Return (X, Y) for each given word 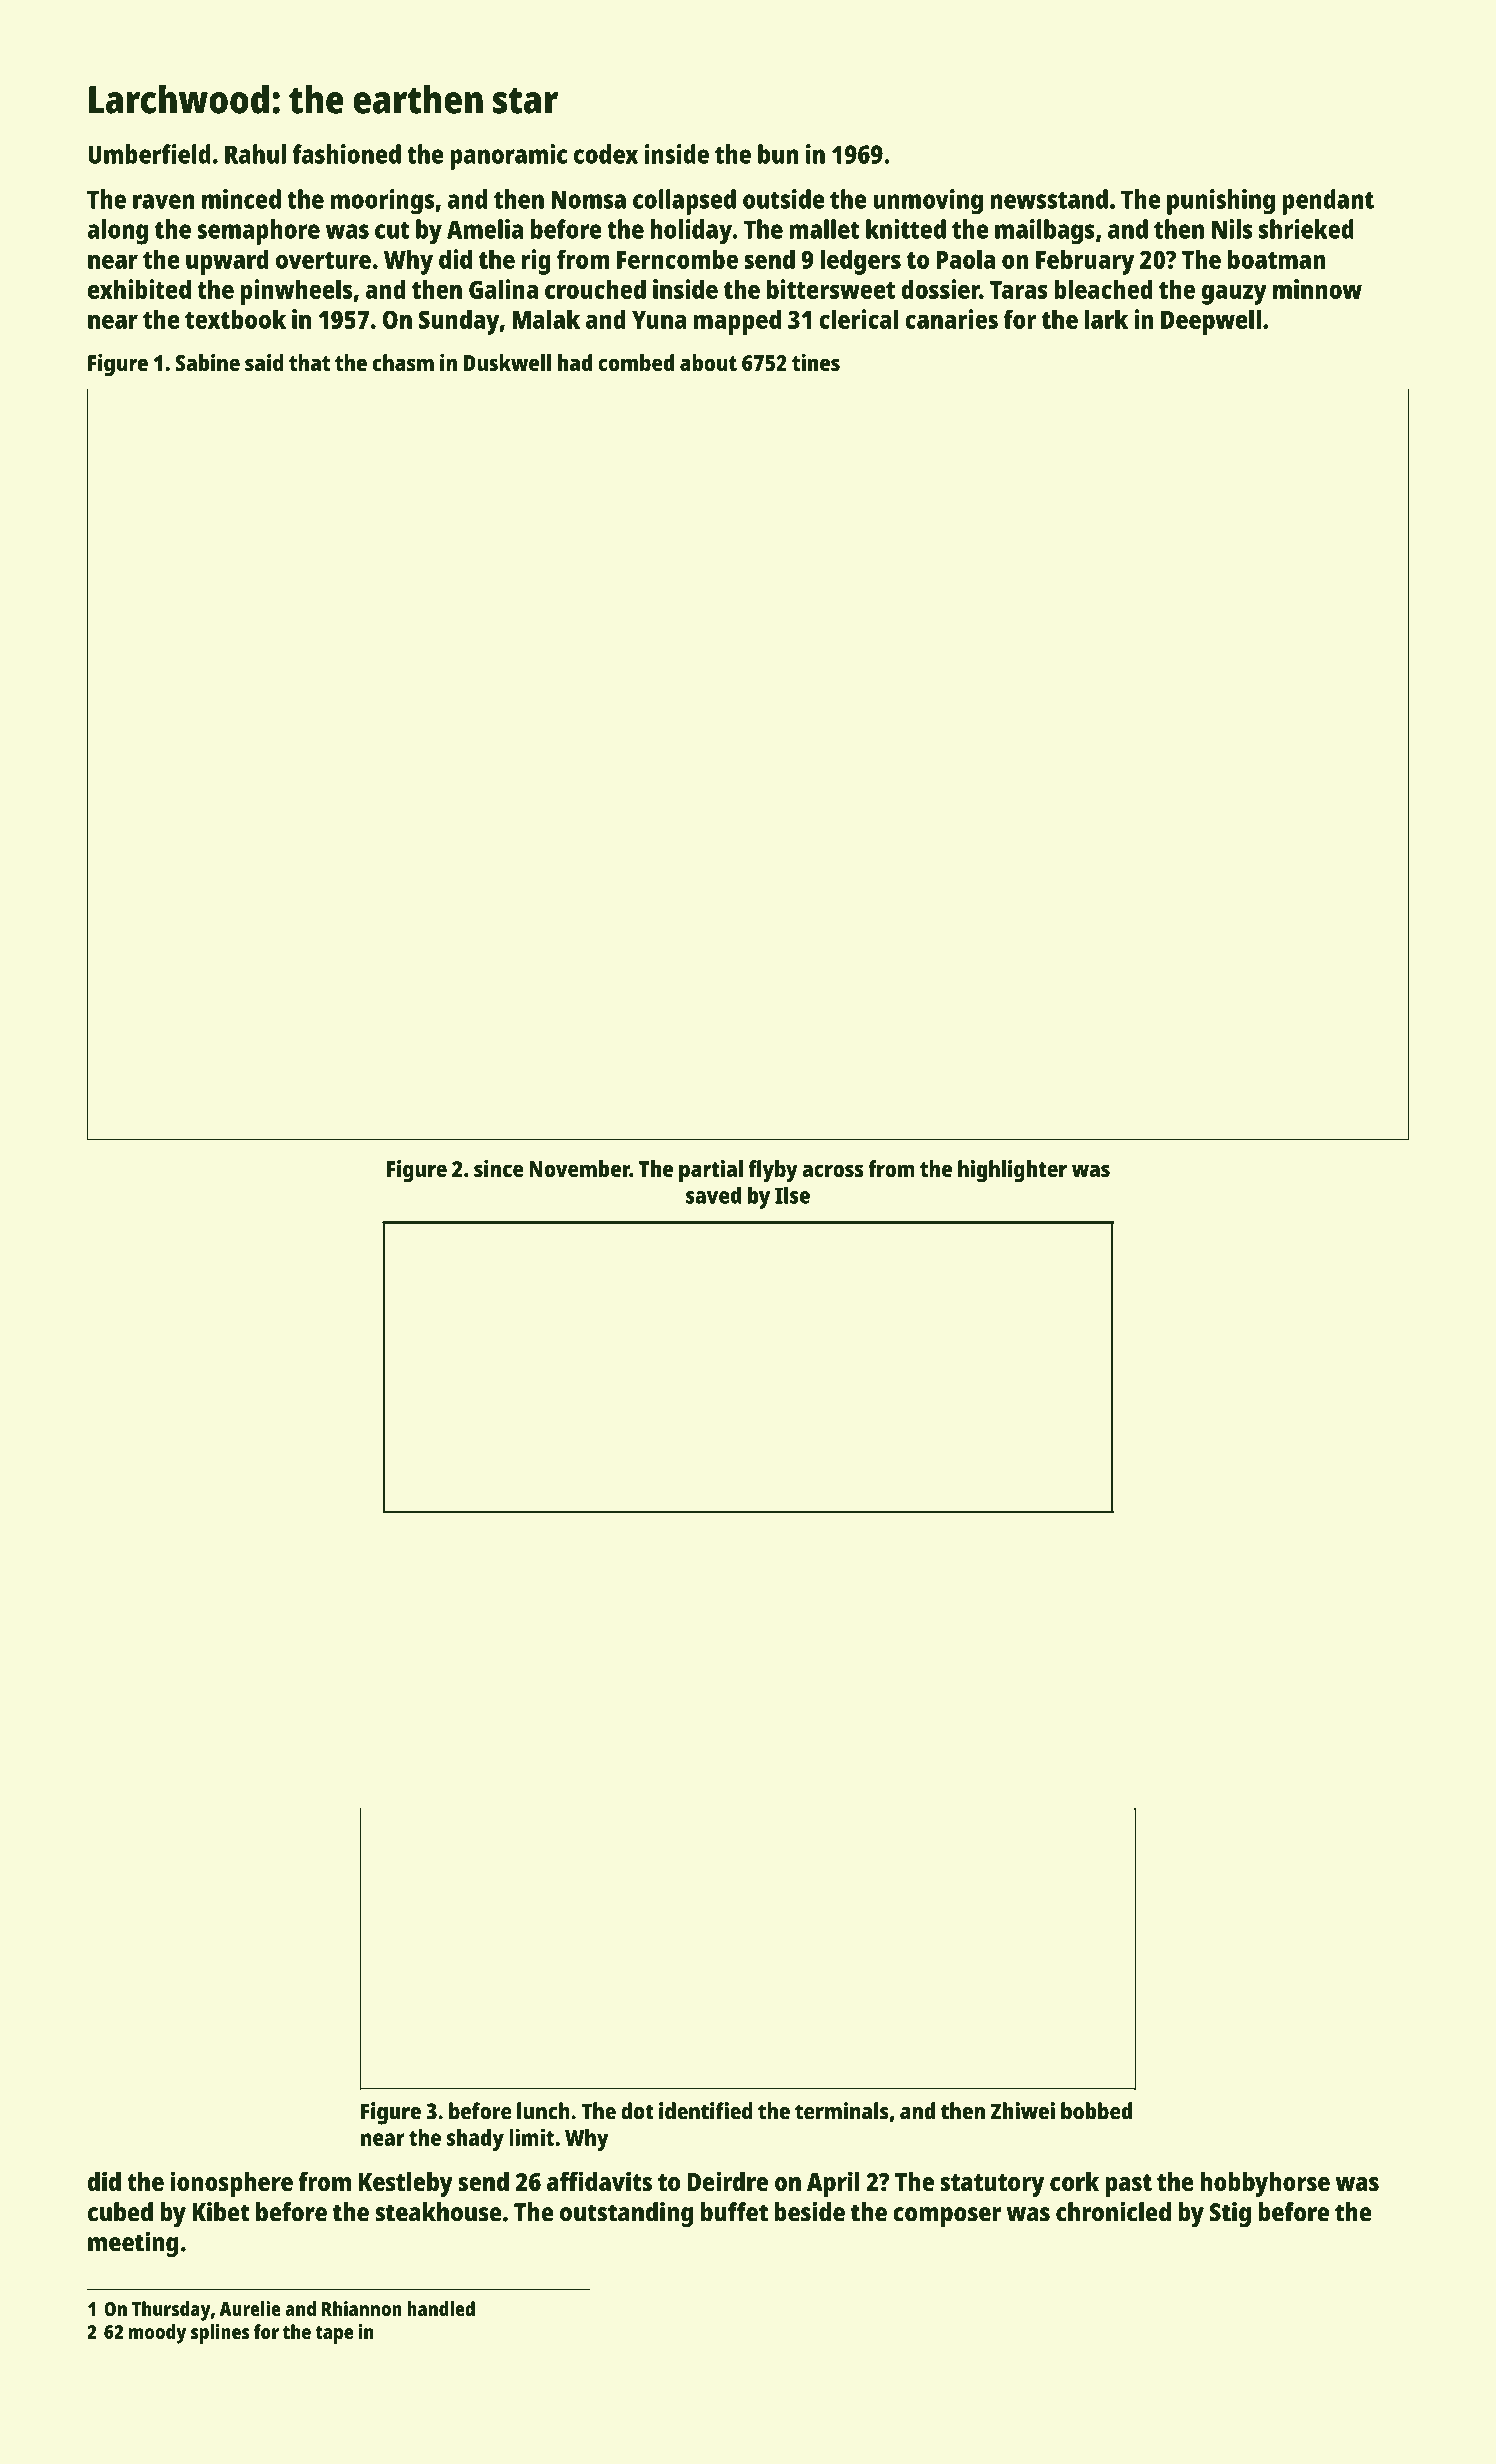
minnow (1317, 289)
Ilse (792, 1195)
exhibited (139, 289)
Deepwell (1211, 322)
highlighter (1012, 1171)
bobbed (1096, 2111)
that (309, 362)
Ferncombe (677, 259)
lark (1106, 319)
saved (713, 1195)
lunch (543, 2111)
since (499, 1168)
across (832, 1170)
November (579, 1168)
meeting (133, 2245)
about (708, 362)
